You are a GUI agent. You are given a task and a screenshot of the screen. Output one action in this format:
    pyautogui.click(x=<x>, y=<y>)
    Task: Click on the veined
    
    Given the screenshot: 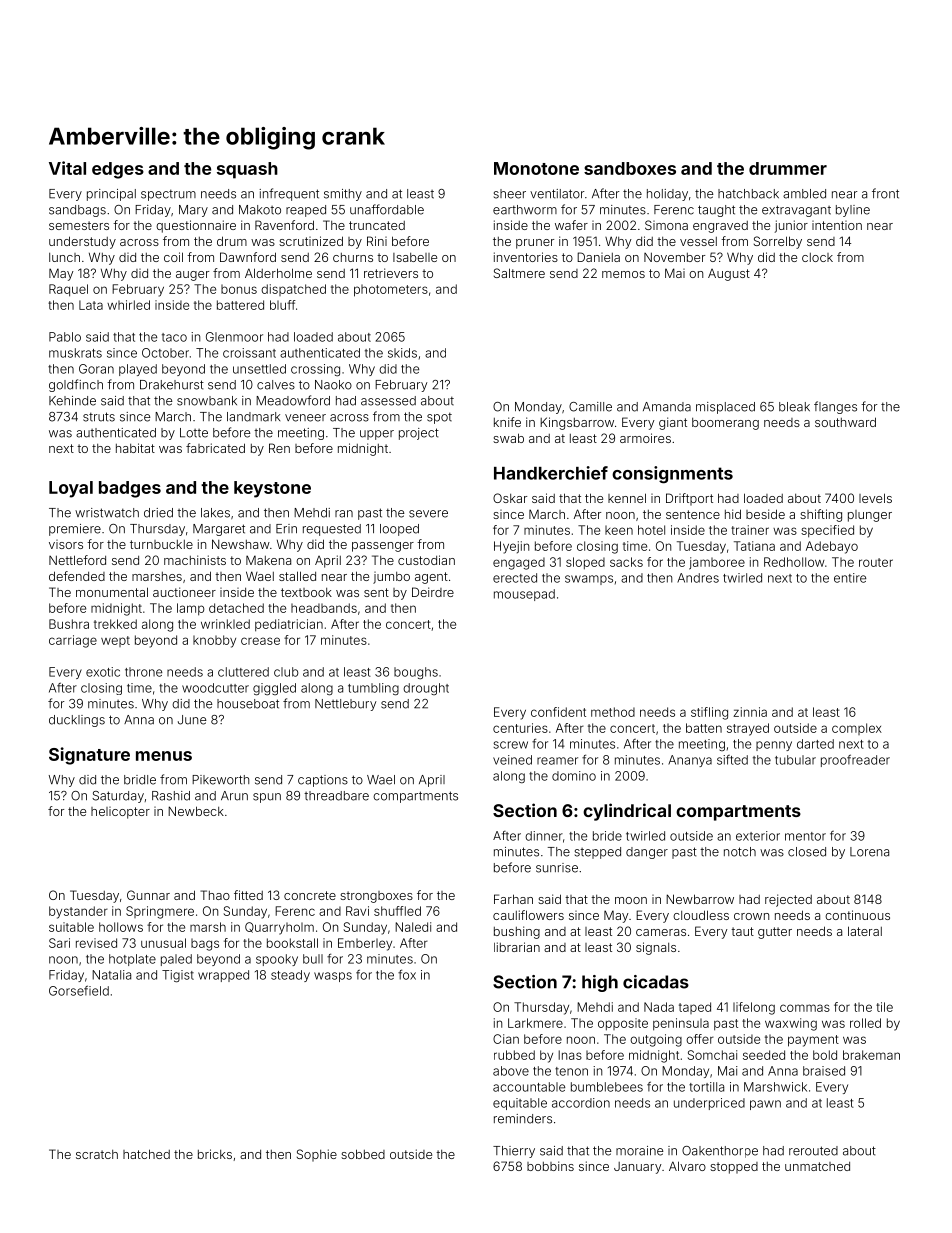 What is the action you would take?
    pyautogui.click(x=512, y=760)
